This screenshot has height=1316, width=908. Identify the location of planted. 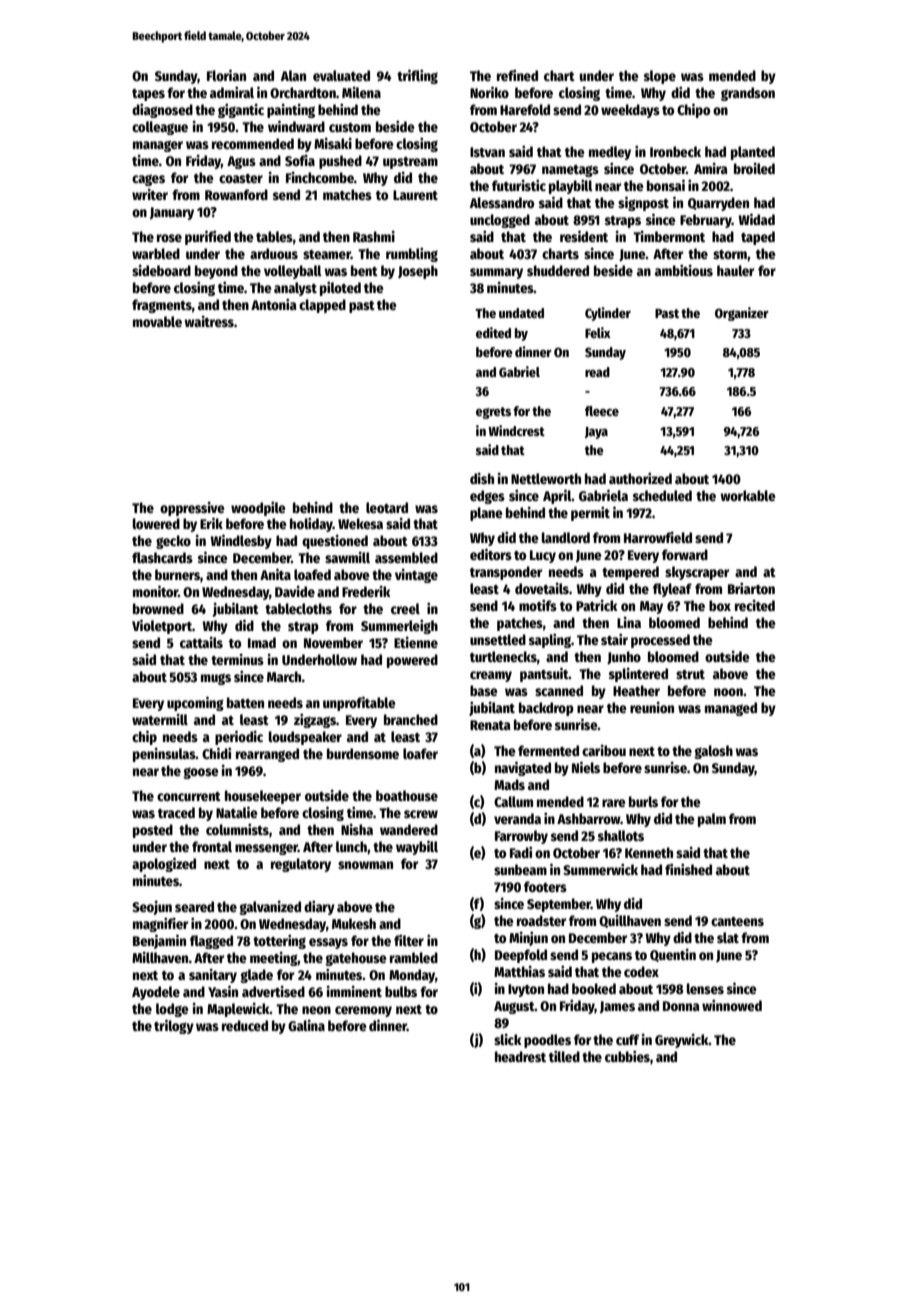
(753, 153).
